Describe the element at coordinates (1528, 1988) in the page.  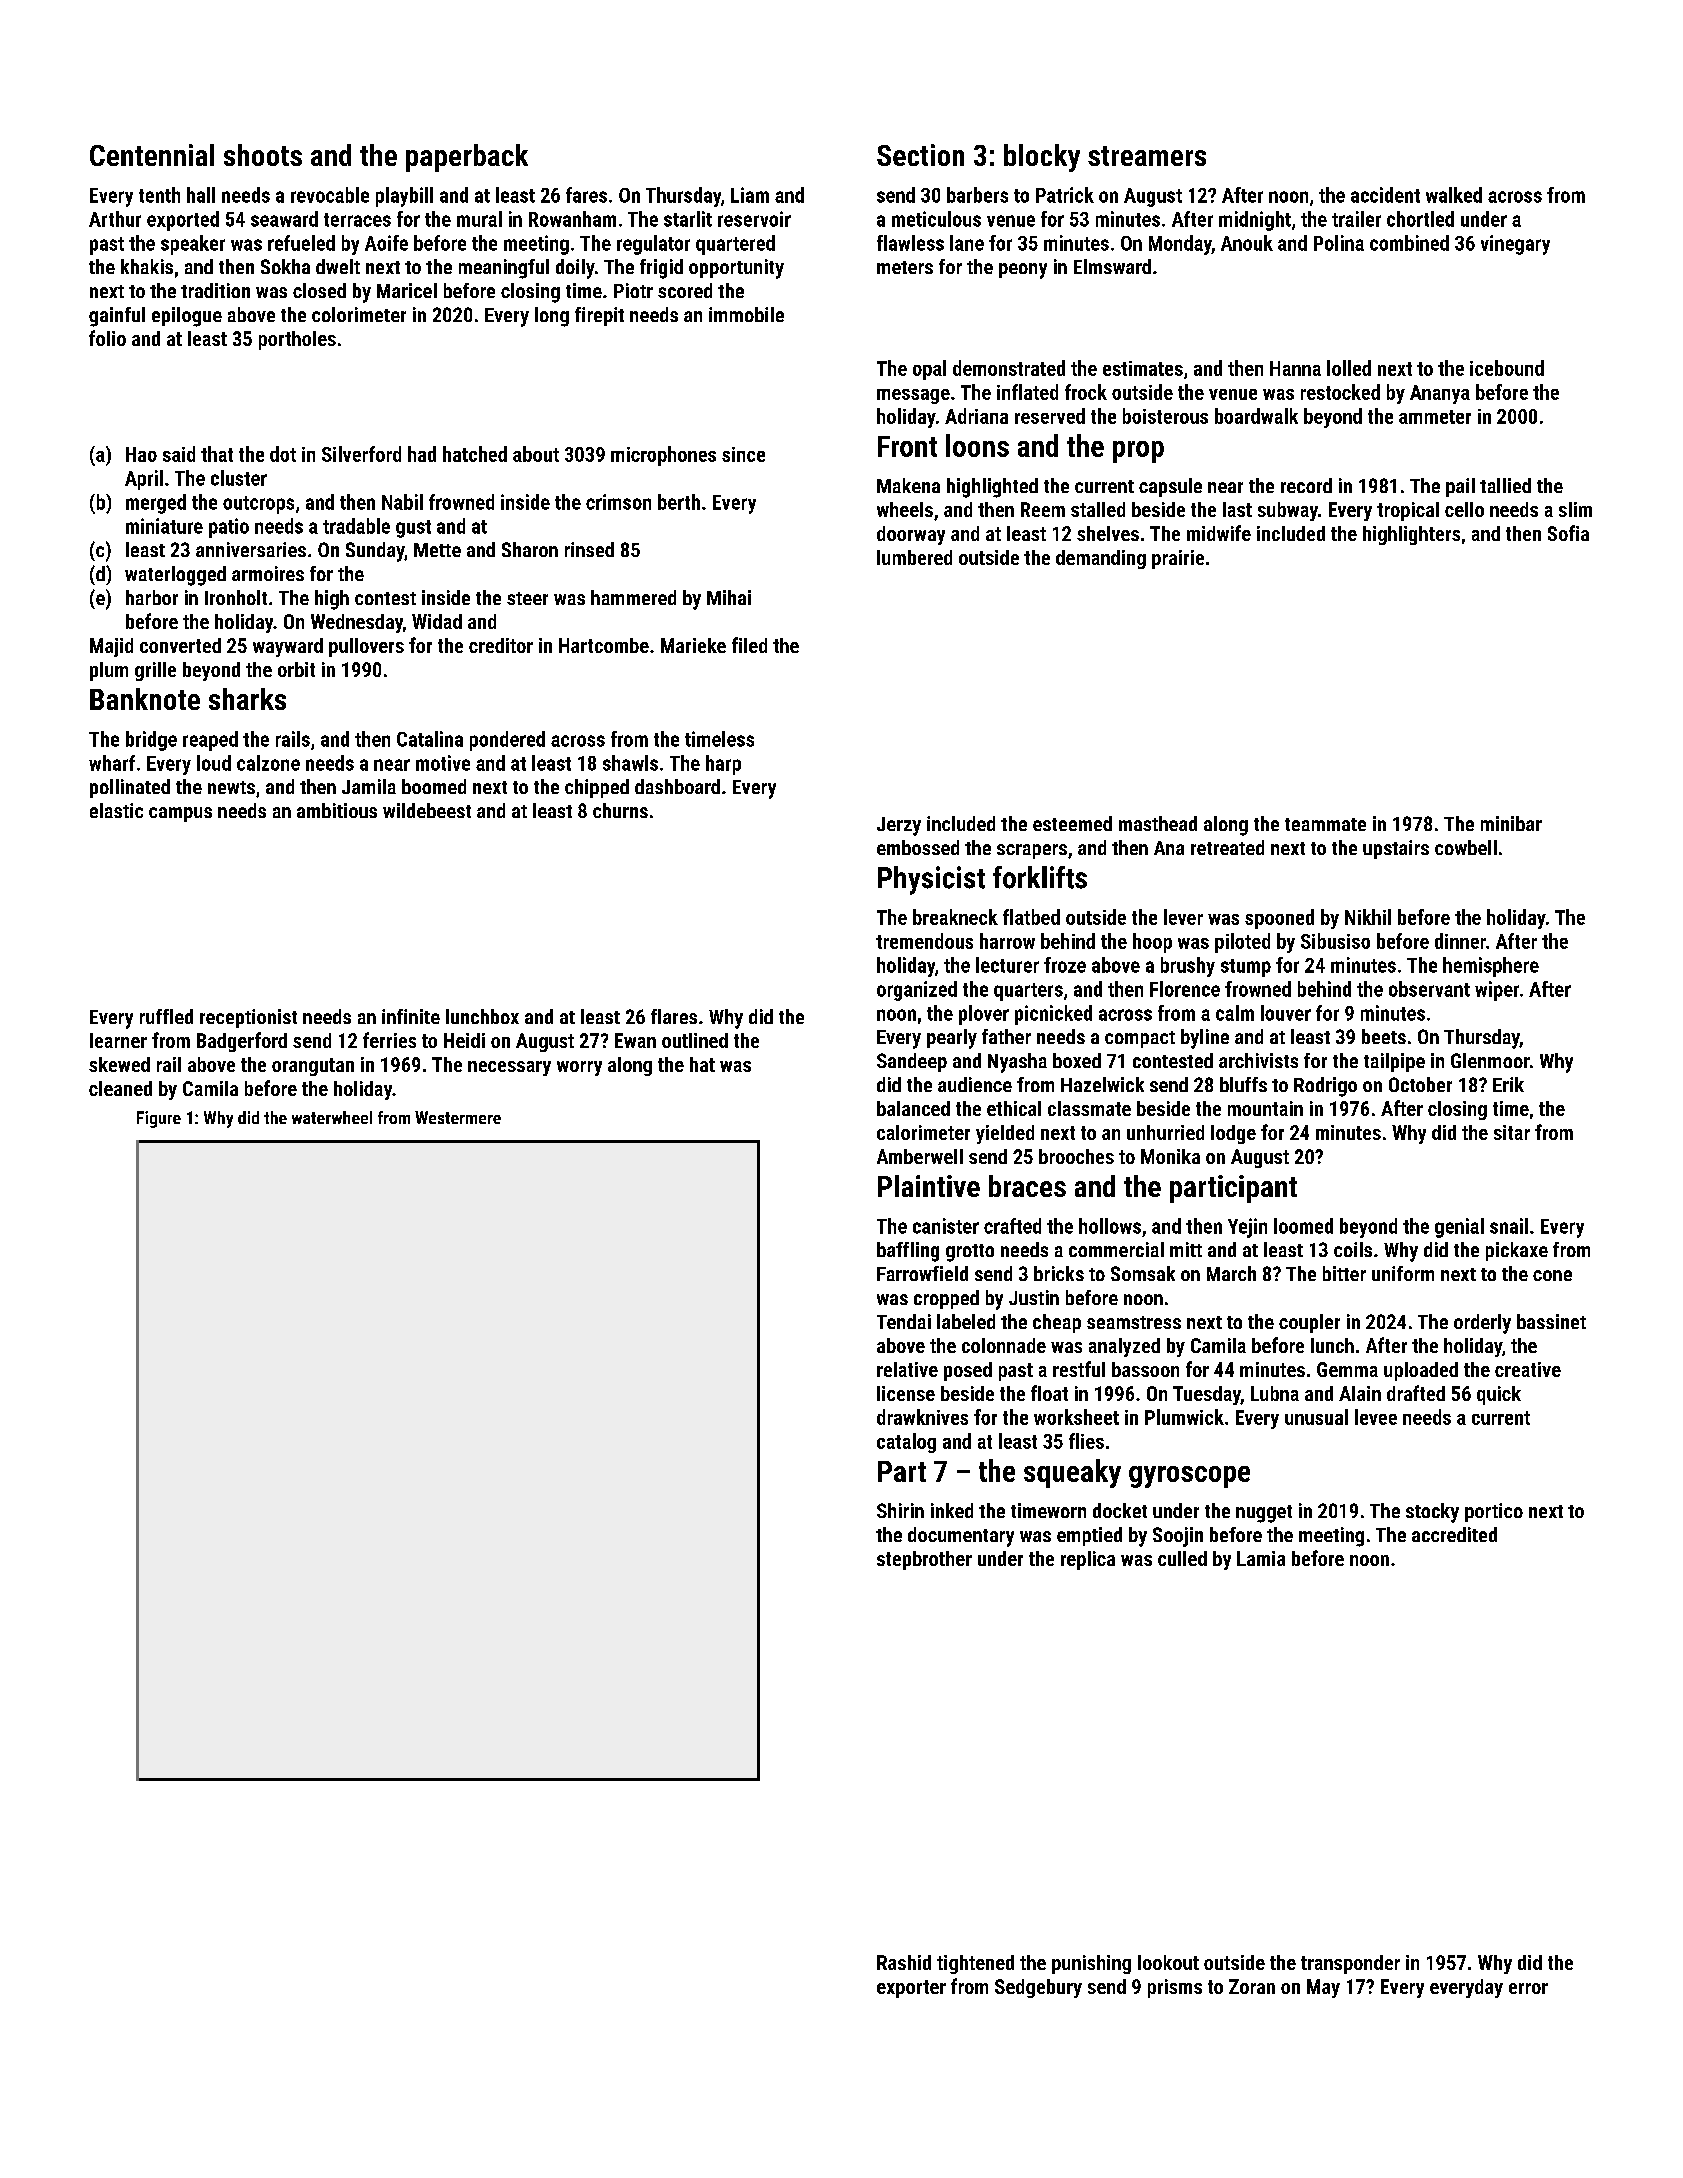
I see `error` at that location.
